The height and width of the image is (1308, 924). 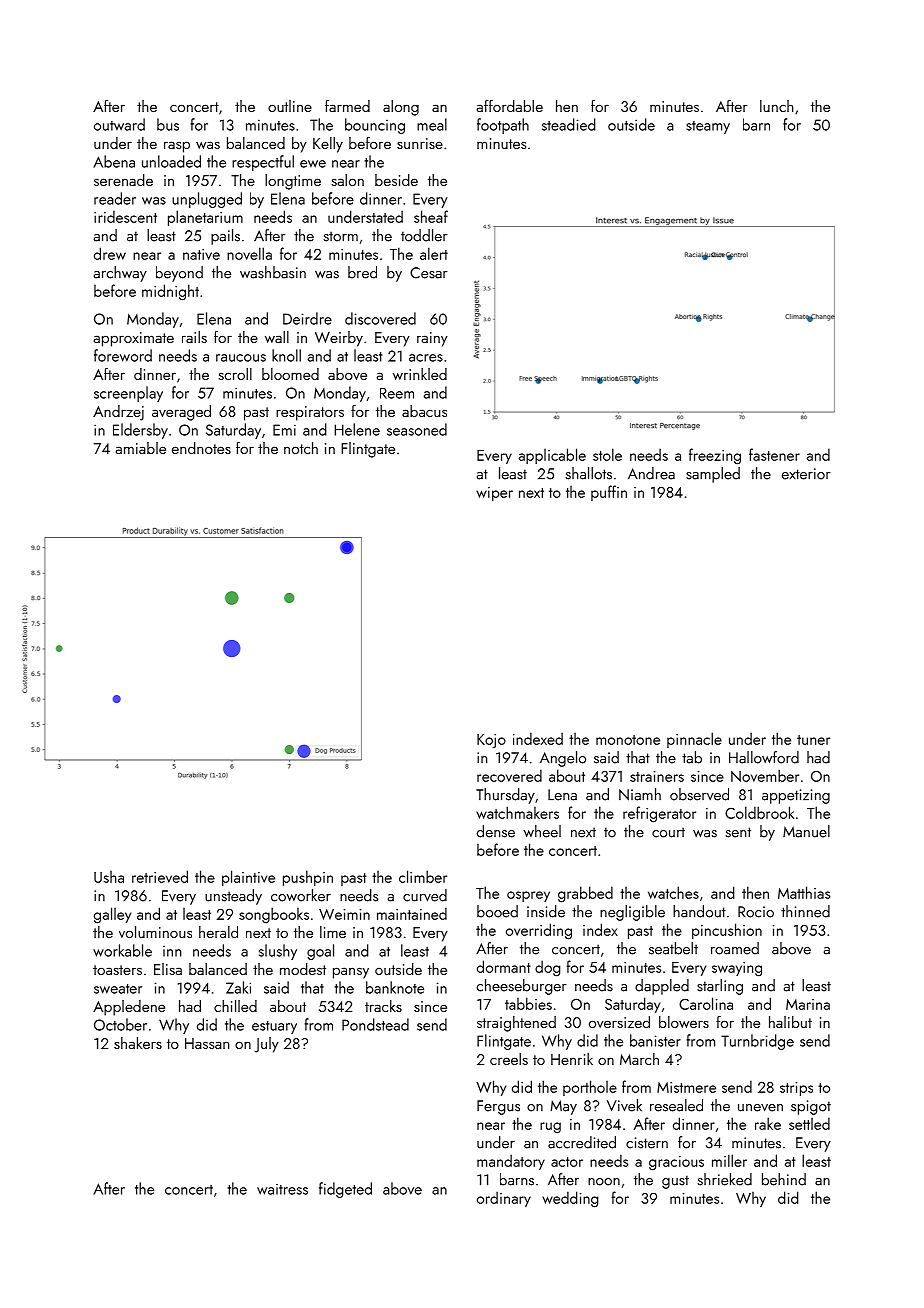 What do you see at coordinates (776, 106) in the image?
I see `lunch` at bounding box center [776, 106].
